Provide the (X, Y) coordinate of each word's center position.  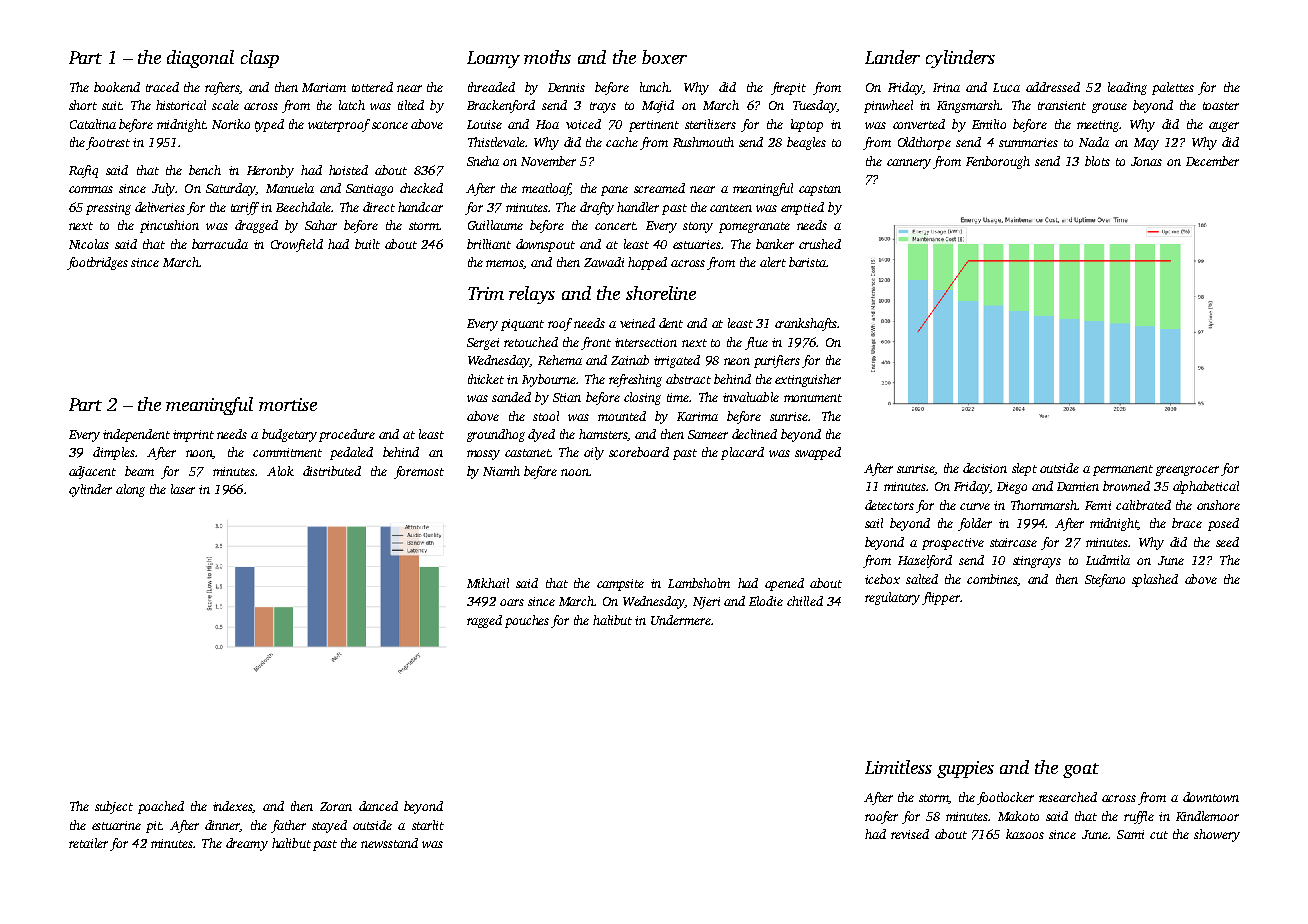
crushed (820, 244)
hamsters (603, 434)
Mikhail (488, 583)
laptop (807, 125)
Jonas (1146, 161)
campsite (620, 585)
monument (813, 398)
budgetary (289, 435)
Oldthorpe (924, 143)
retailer (88, 843)
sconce (390, 125)
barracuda (220, 244)
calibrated (1143, 505)
